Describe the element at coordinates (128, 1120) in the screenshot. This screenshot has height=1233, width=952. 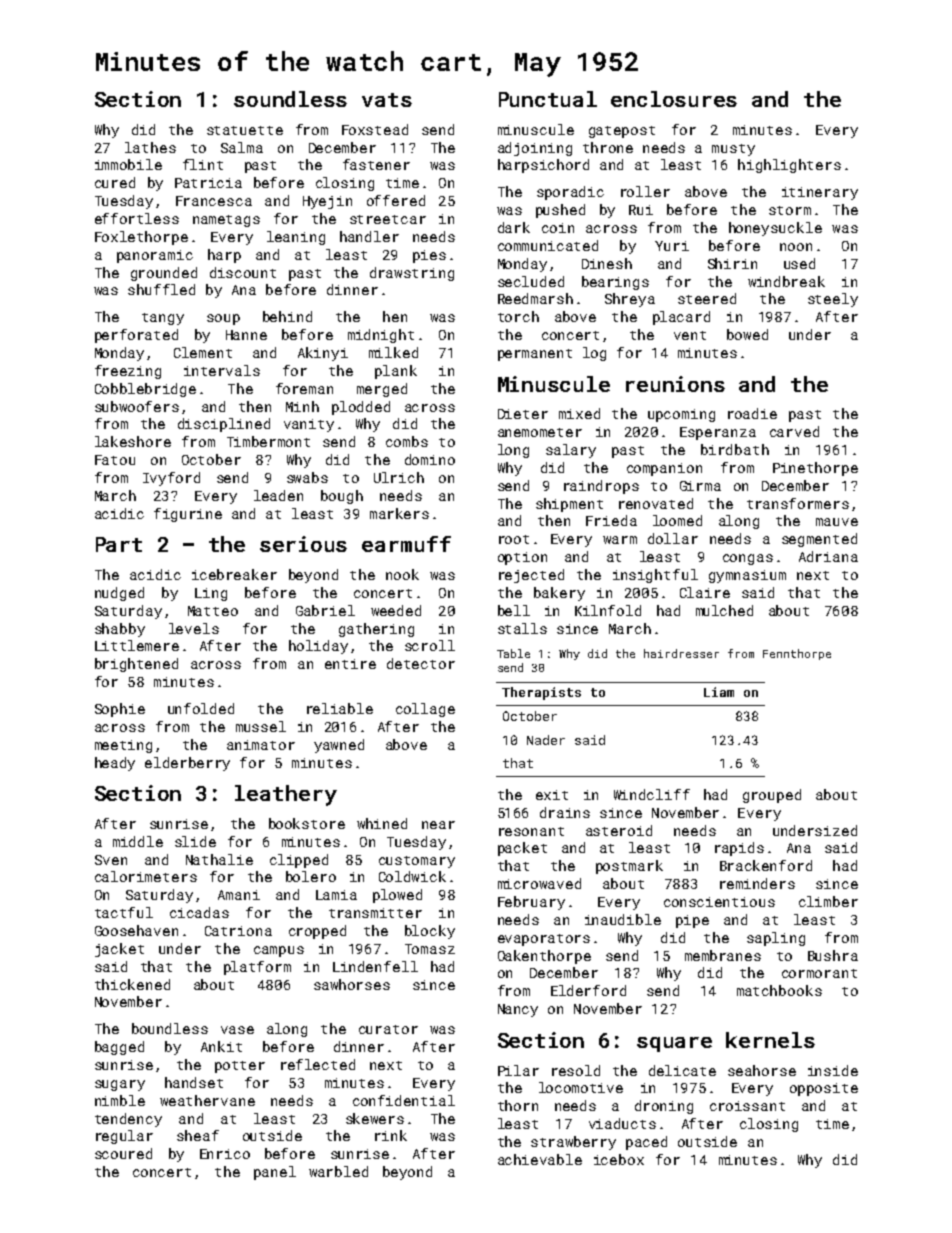
I see `tendency` at that location.
